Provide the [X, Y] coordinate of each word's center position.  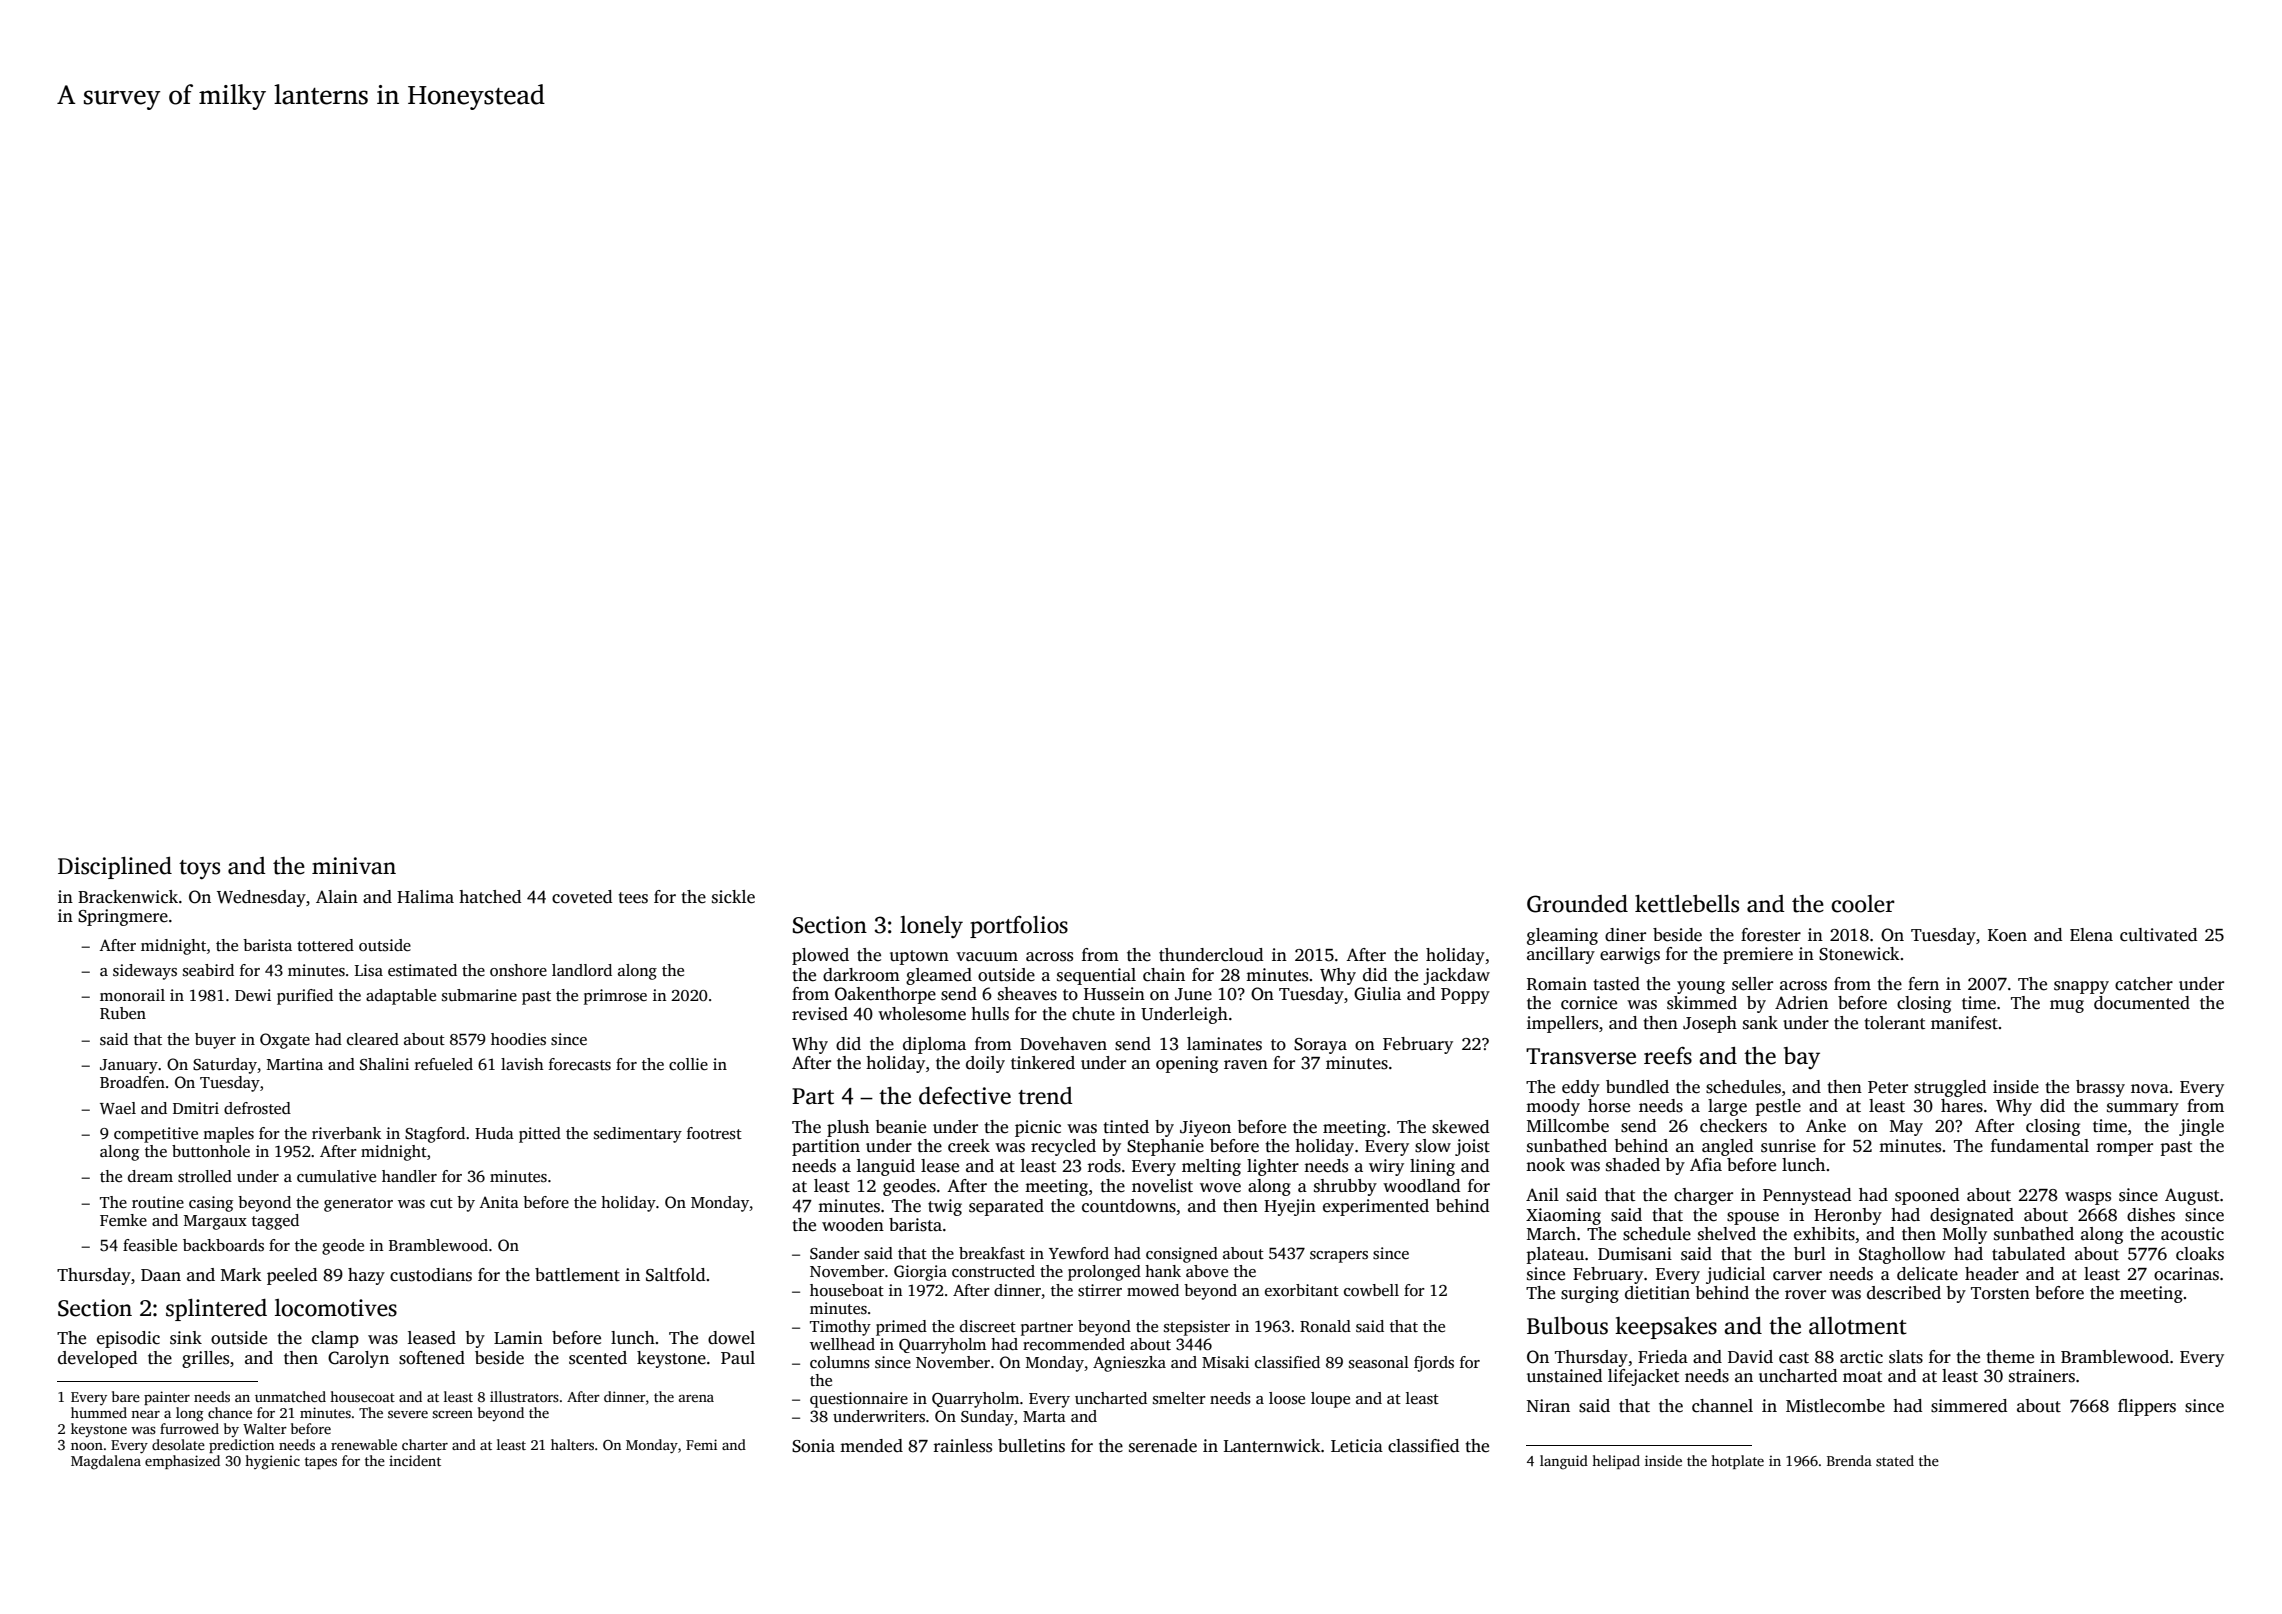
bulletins [1031, 1446]
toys [199, 870]
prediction [241, 1446]
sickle [733, 897]
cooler [1863, 904]
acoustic [2192, 1234]
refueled [444, 1064]
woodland [1421, 1186]
